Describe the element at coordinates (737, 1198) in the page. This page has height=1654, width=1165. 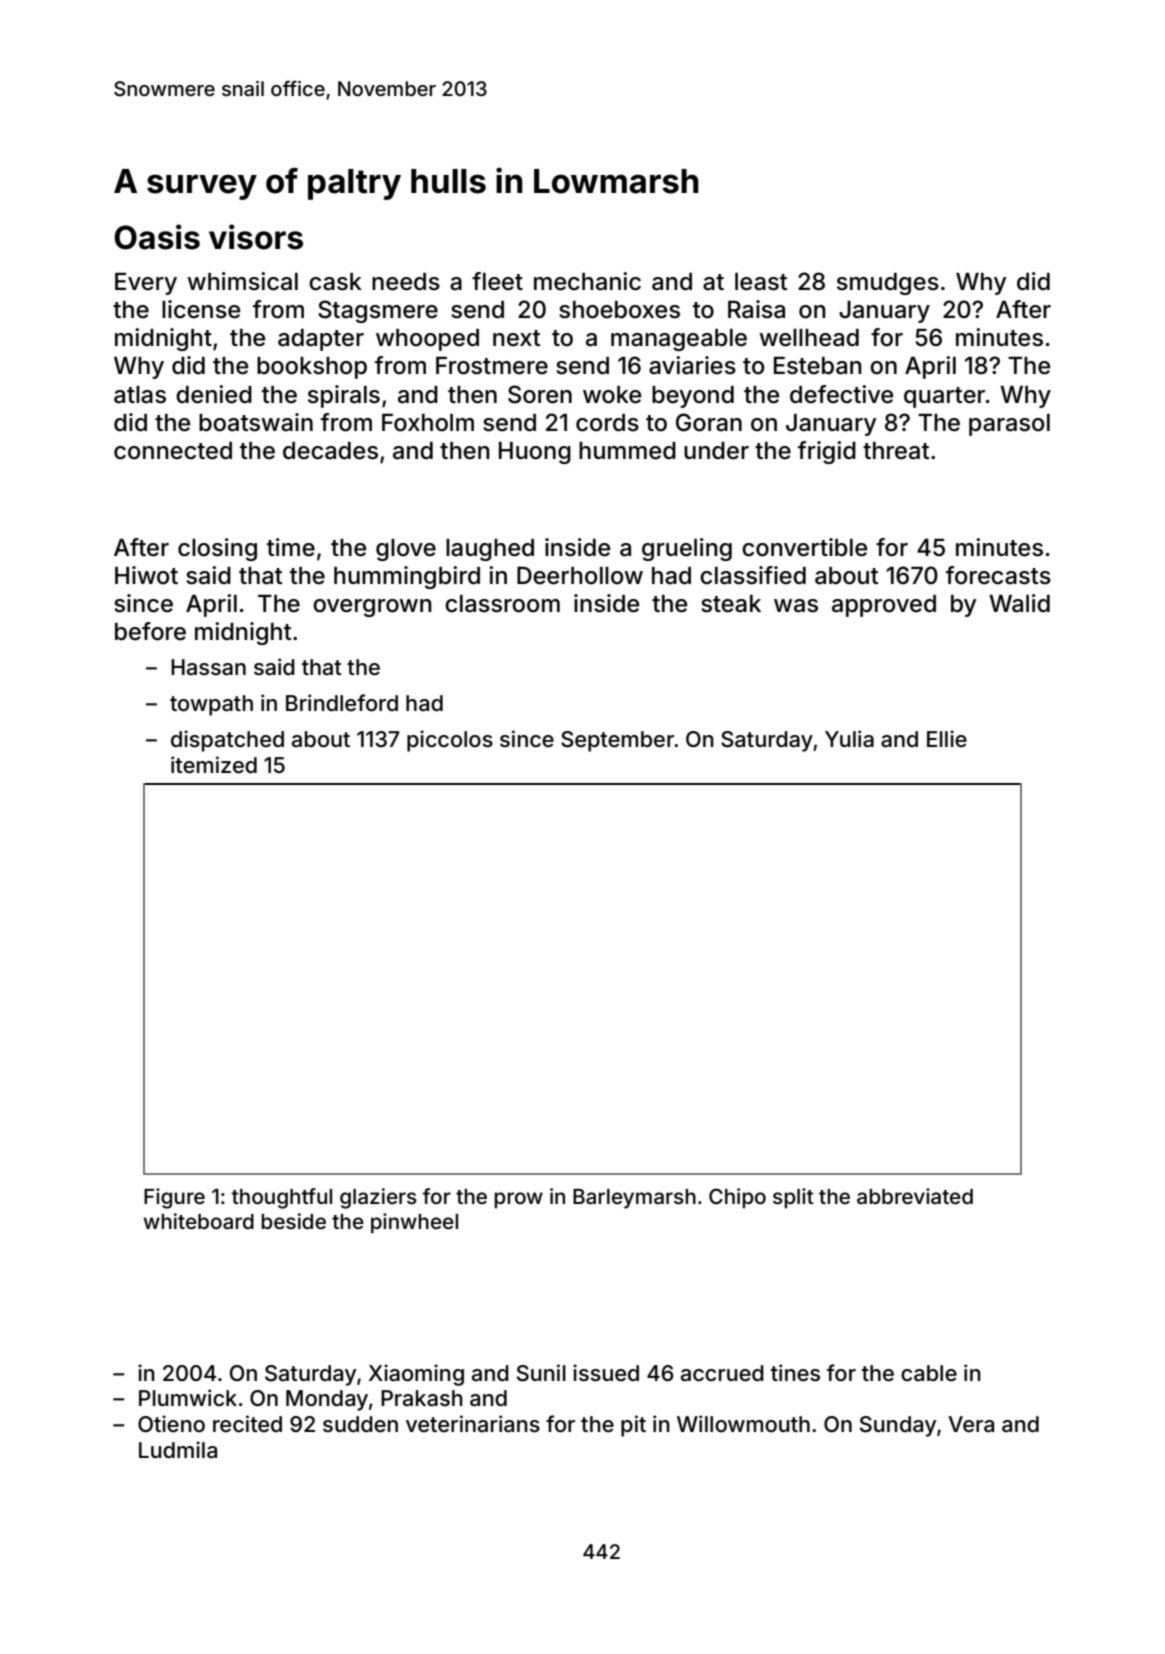
I see `Chipo` at that location.
